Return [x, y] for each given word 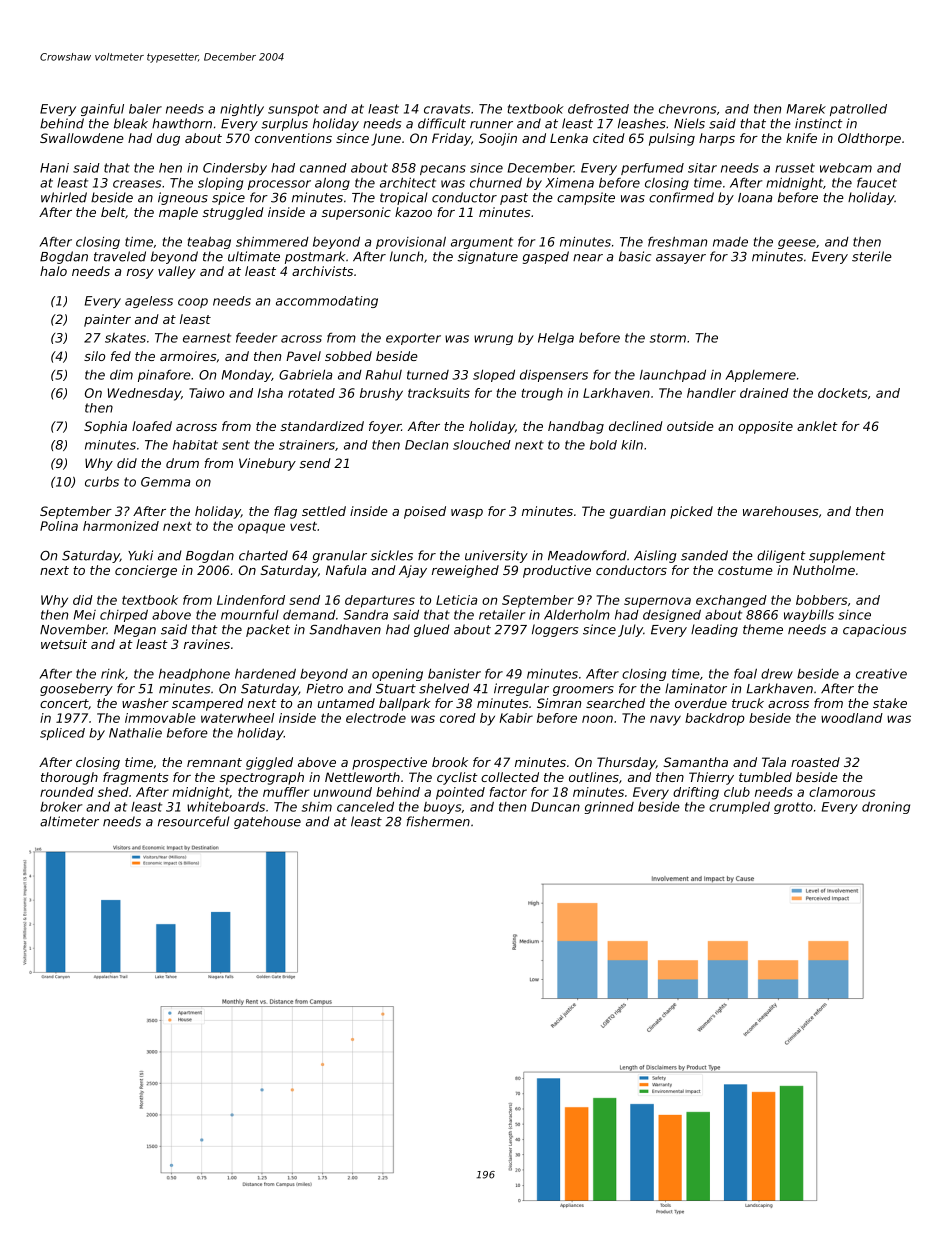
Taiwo [206, 393]
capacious [874, 630]
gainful [102, 110]
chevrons [687, 109]
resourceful [194, 821]
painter [107, 320]
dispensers [554, 375]
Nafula [346, 570]
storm [668, 338]
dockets [843, 393]
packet [268, 630]
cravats [447, 109]
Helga [556, 339]
